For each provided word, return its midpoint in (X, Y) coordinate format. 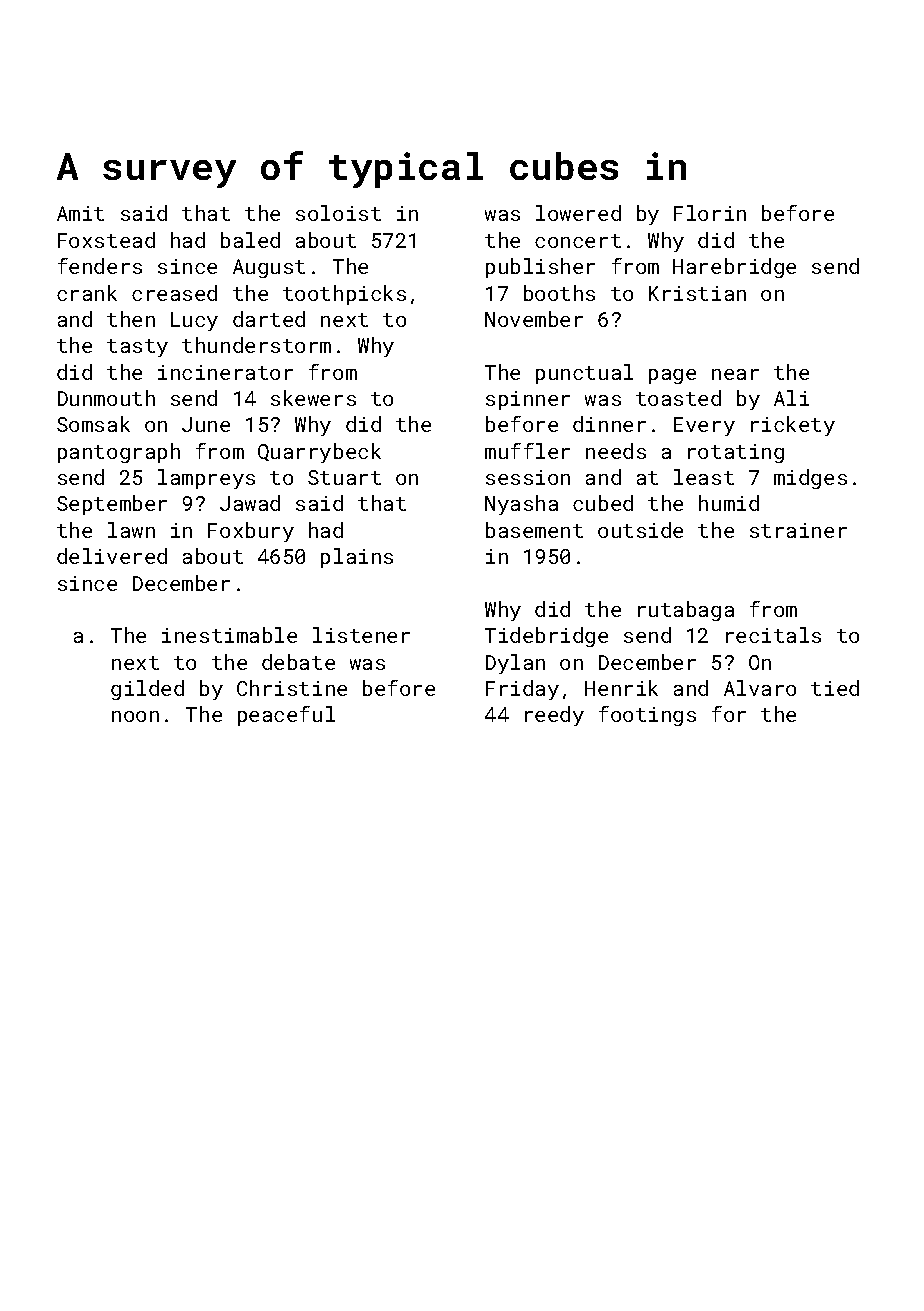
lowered (578, 213)
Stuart (344, 477)
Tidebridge (546, 637)
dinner (609, 424)
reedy (554, 716)
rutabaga (686, 611)
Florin (710, 213)
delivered (112, 556)
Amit (80, 213)
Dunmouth (106, 398)
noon (135, 716)
